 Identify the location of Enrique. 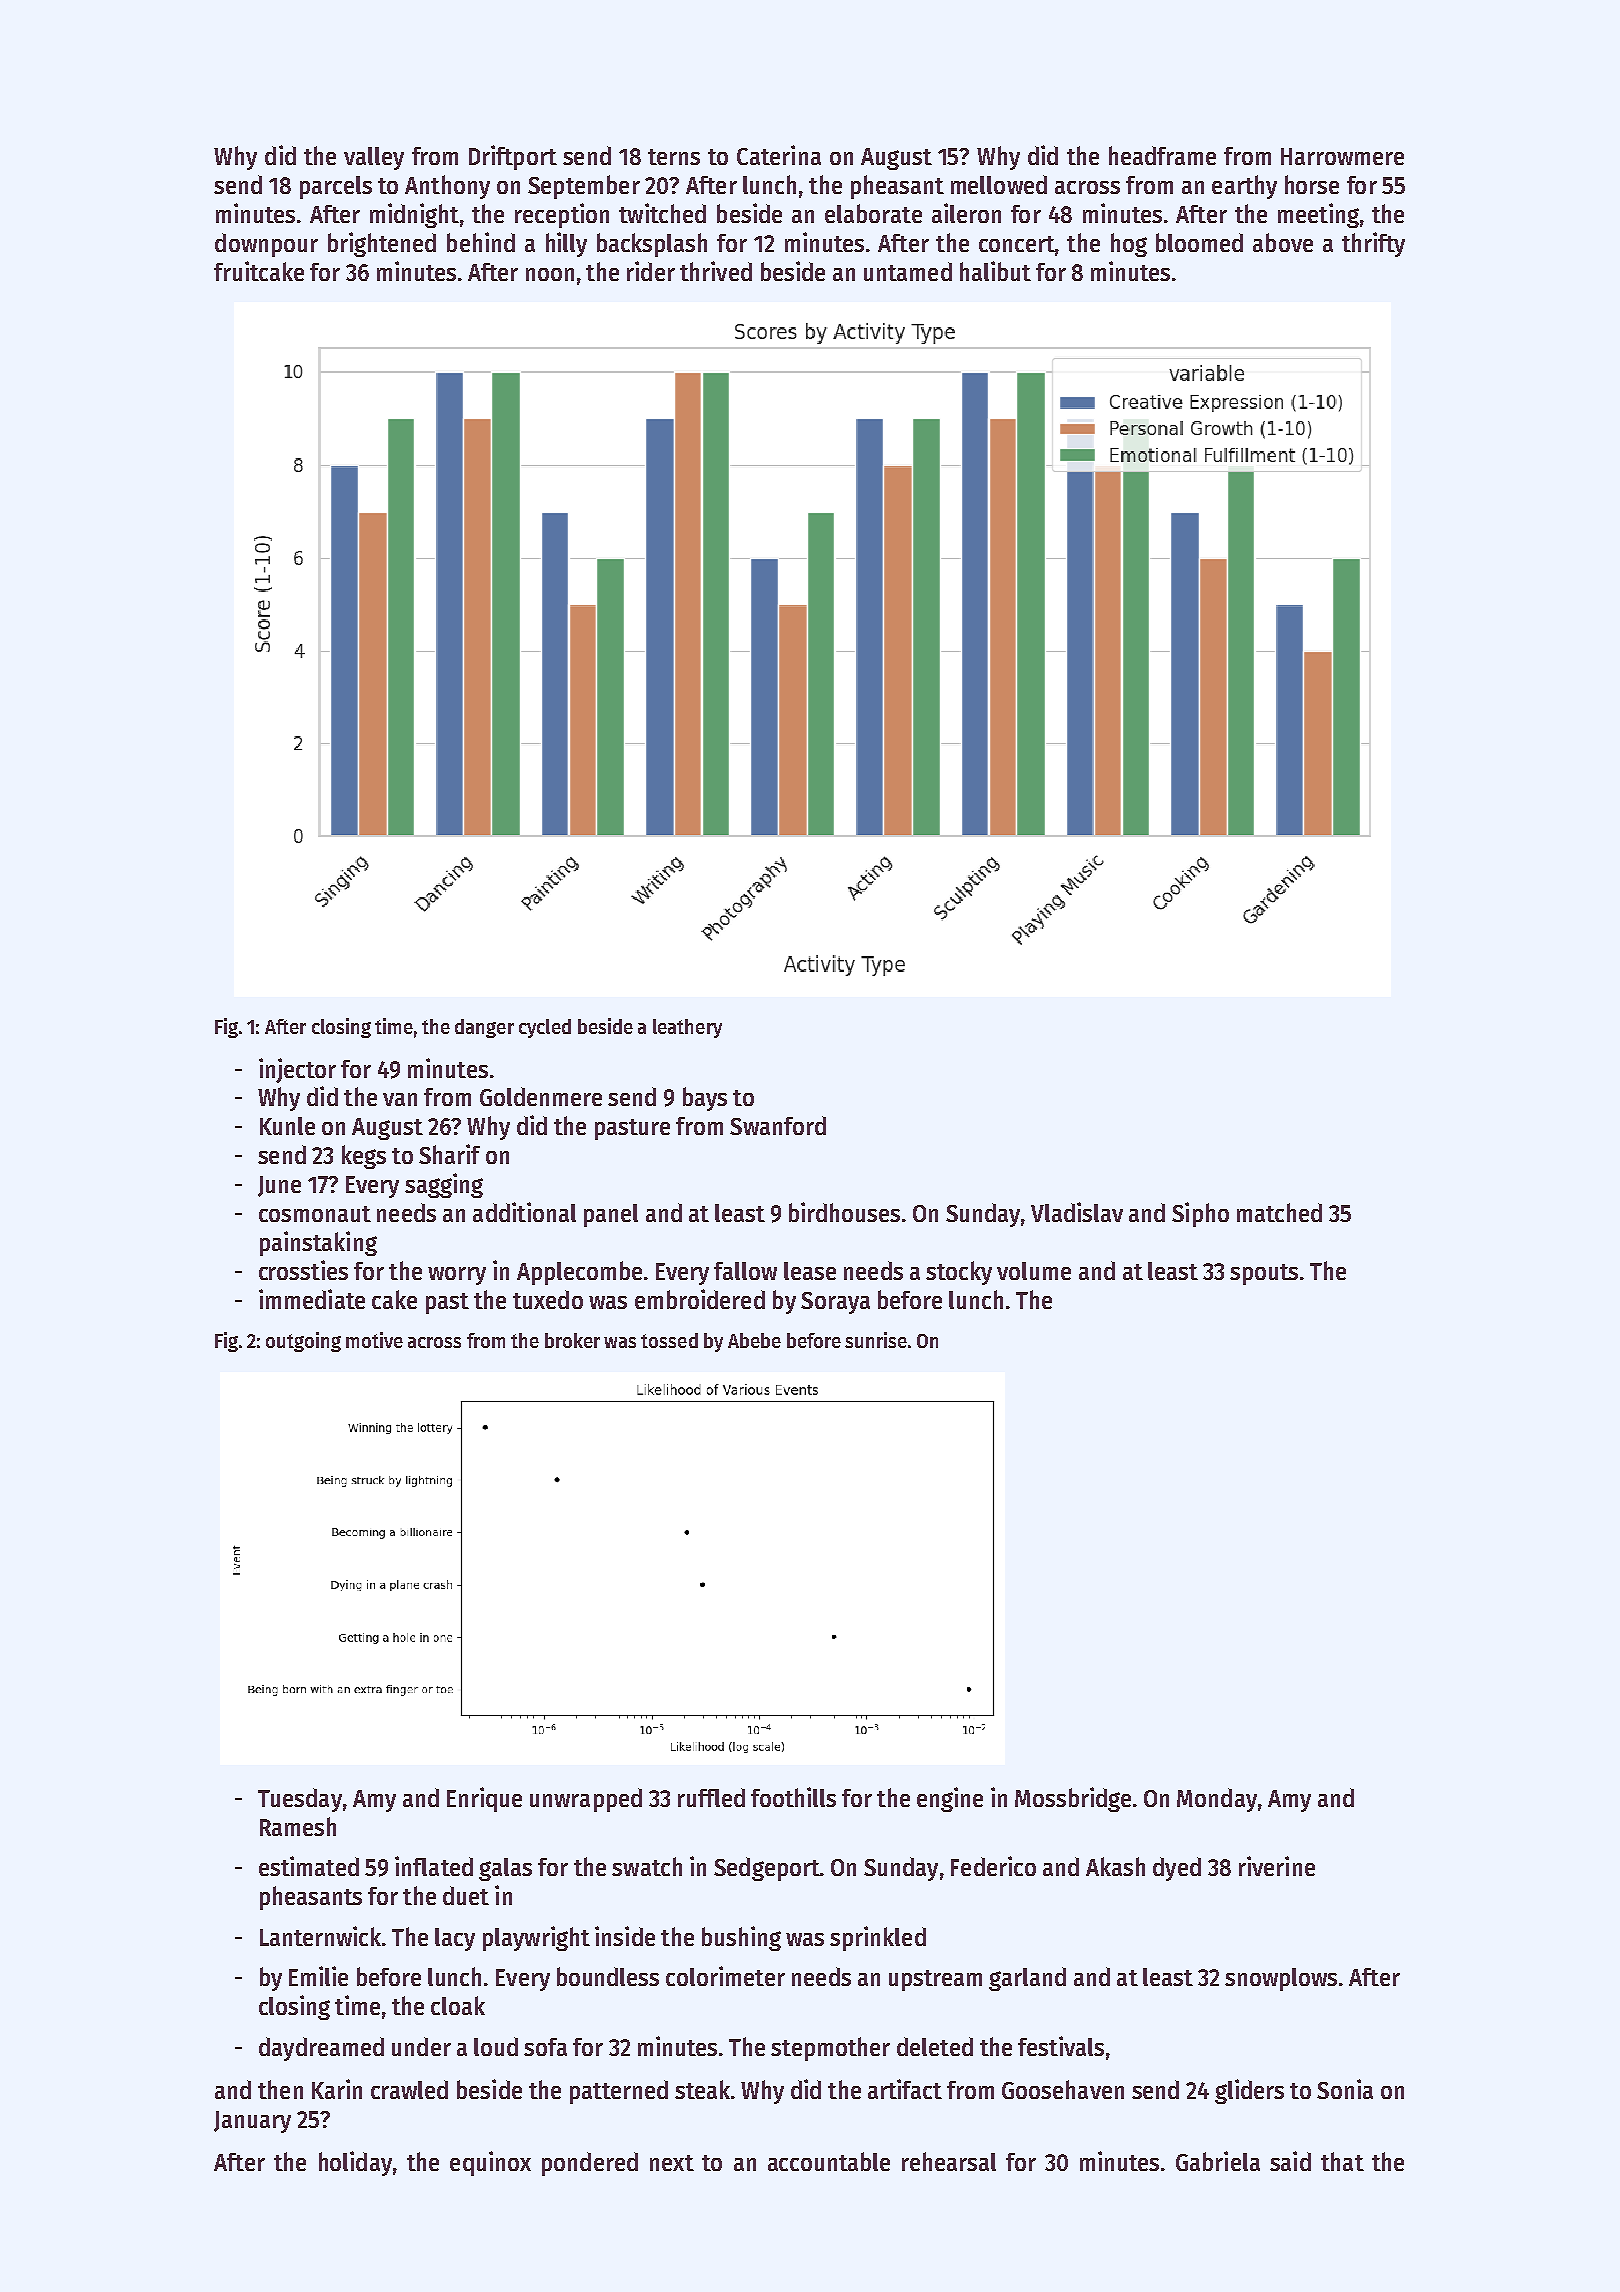
(484, 1799).
